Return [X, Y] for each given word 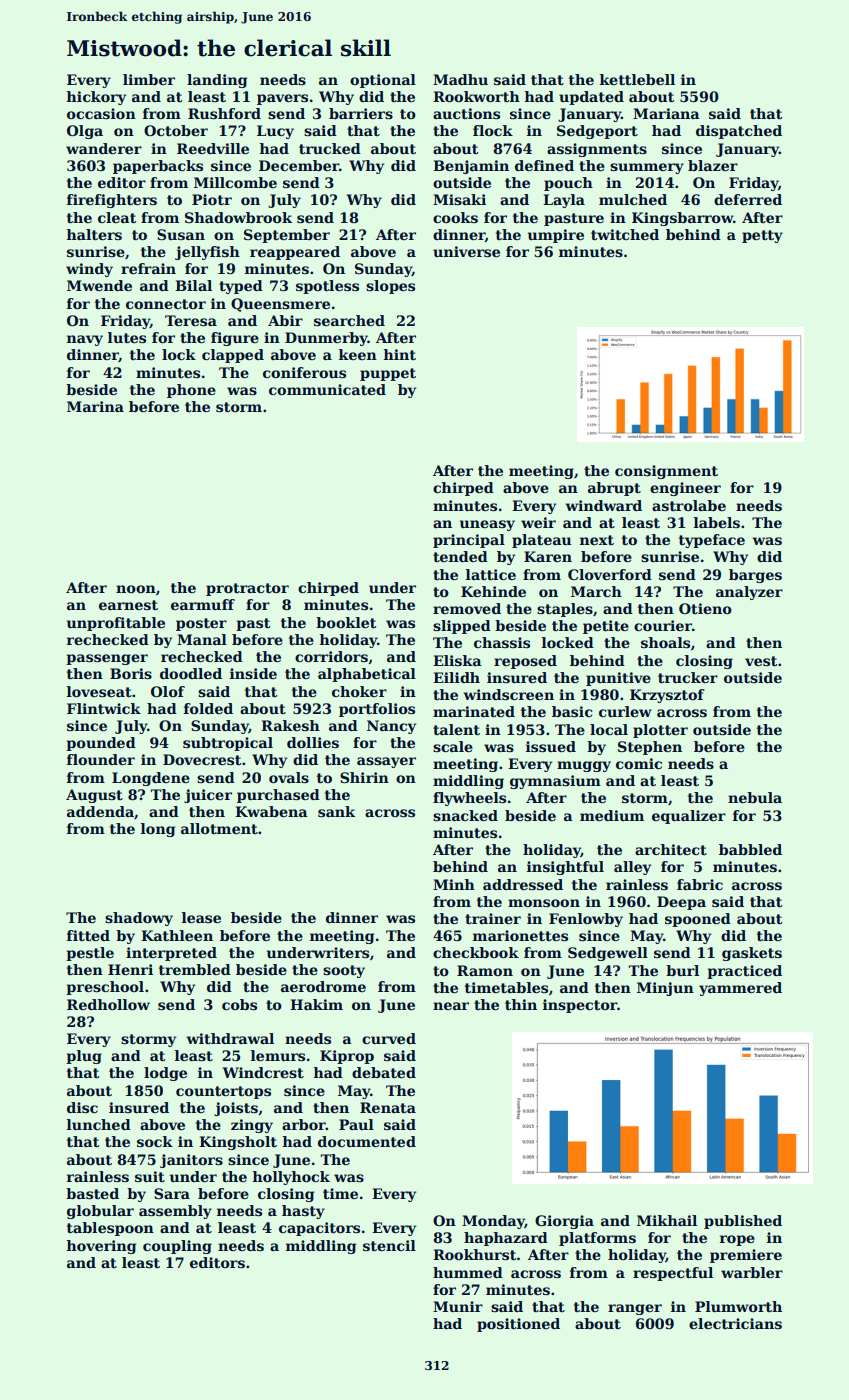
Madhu [460, 79]
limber [149, 79]
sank [336, 811]
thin [521, 1004]
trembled [195, 969]
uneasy [487, 525]
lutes [127, 337]
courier [663, 625]
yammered [740, 989]
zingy [252, 1126]
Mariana [666, 113]
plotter [660, 731]
